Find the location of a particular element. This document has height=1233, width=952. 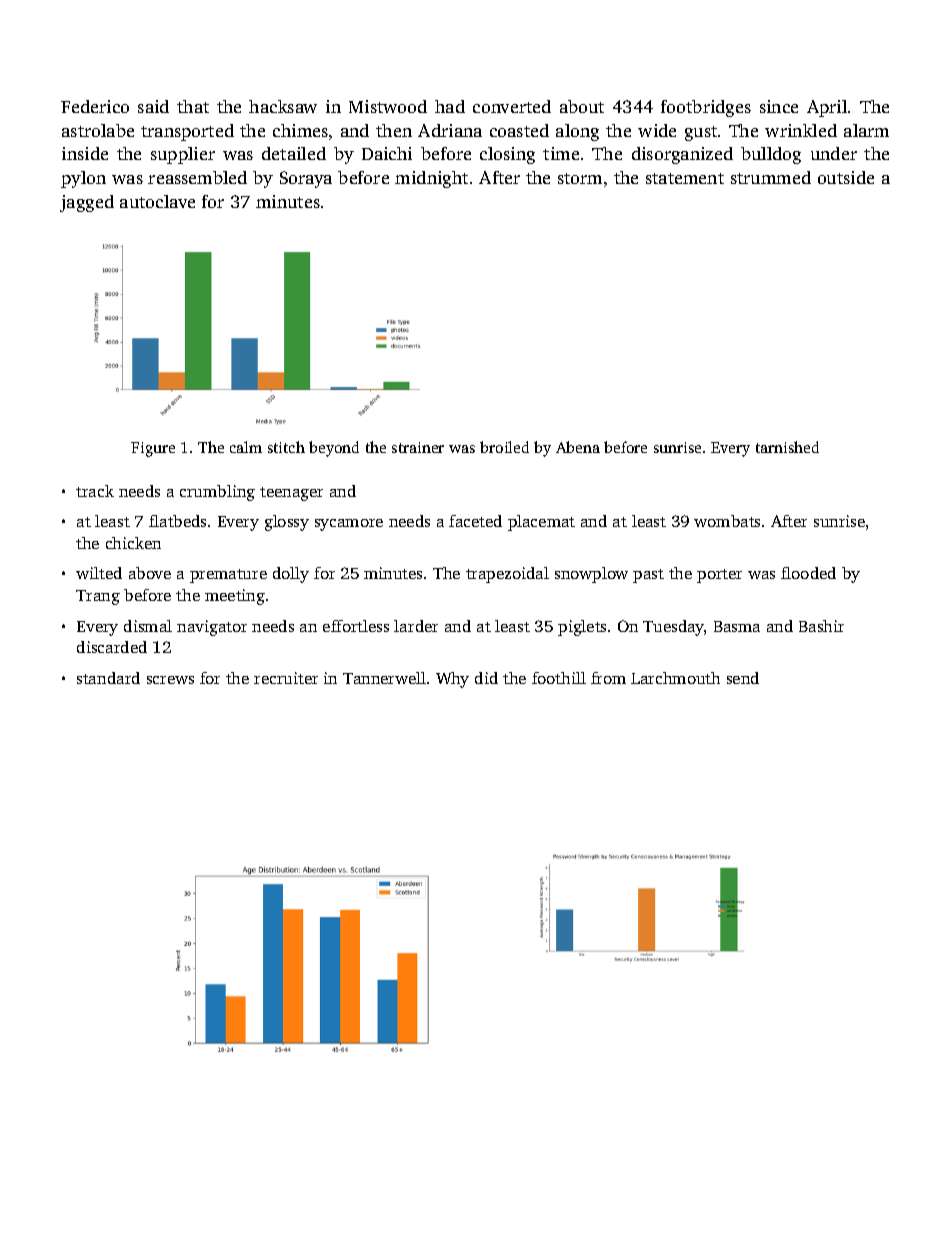

statement is located at coordinates (685, 178).
